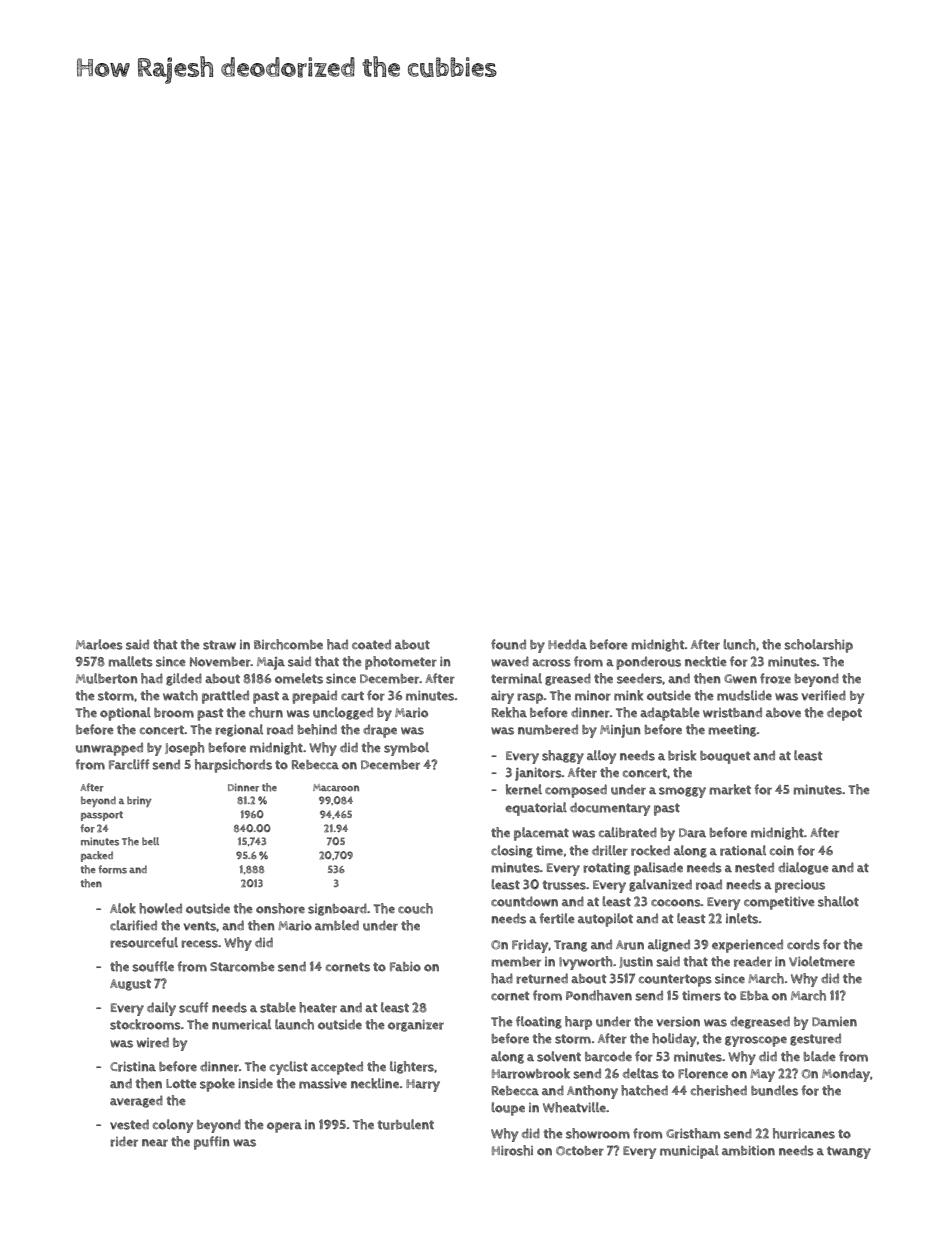 This screenshot has width=952, height=1233. I want to click on equatorial, so click(536, 809).
